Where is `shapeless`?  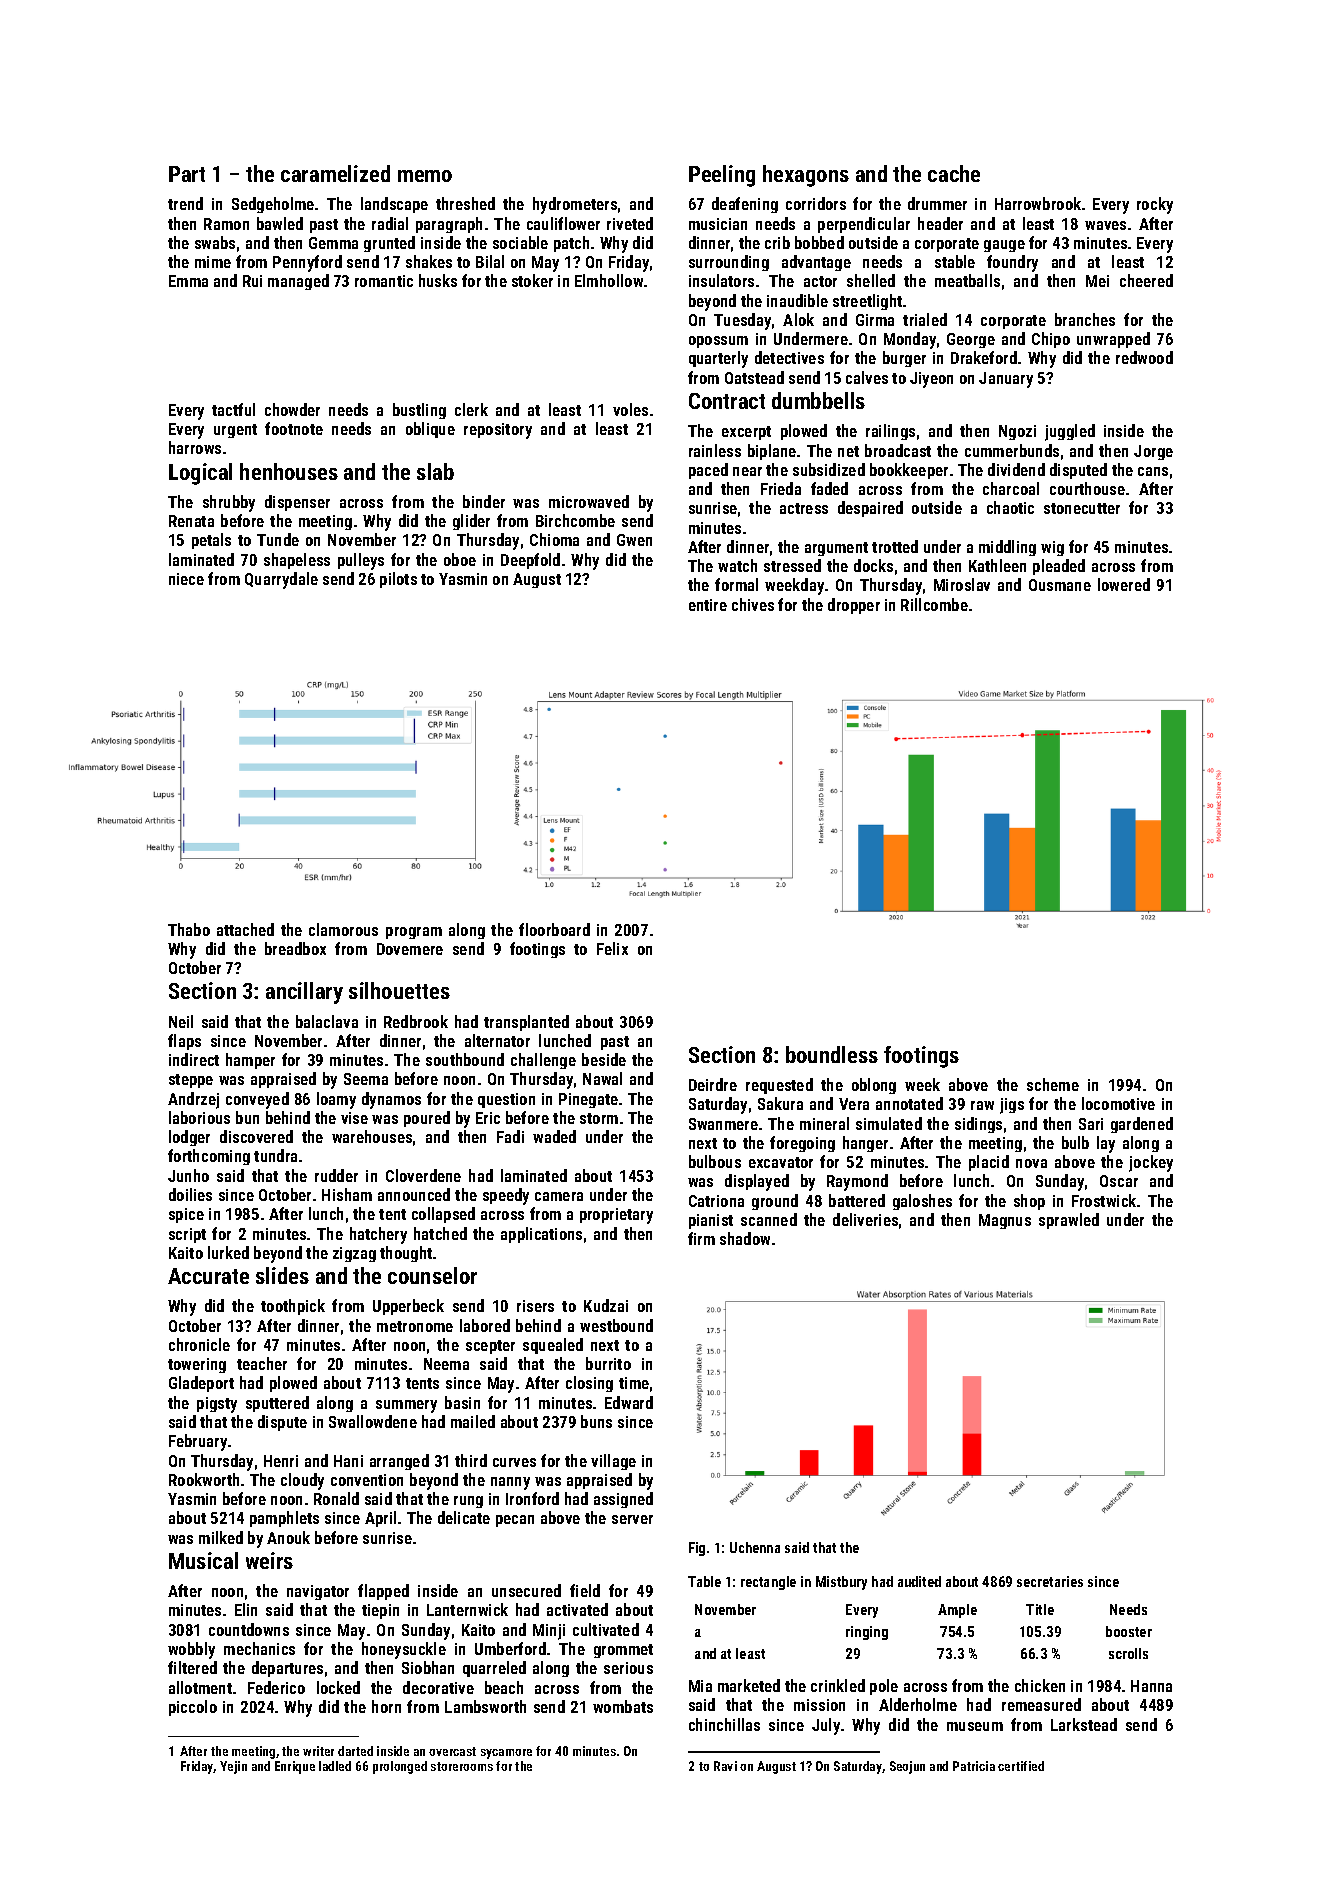 shapeless is located at coordinates (297, 561).
